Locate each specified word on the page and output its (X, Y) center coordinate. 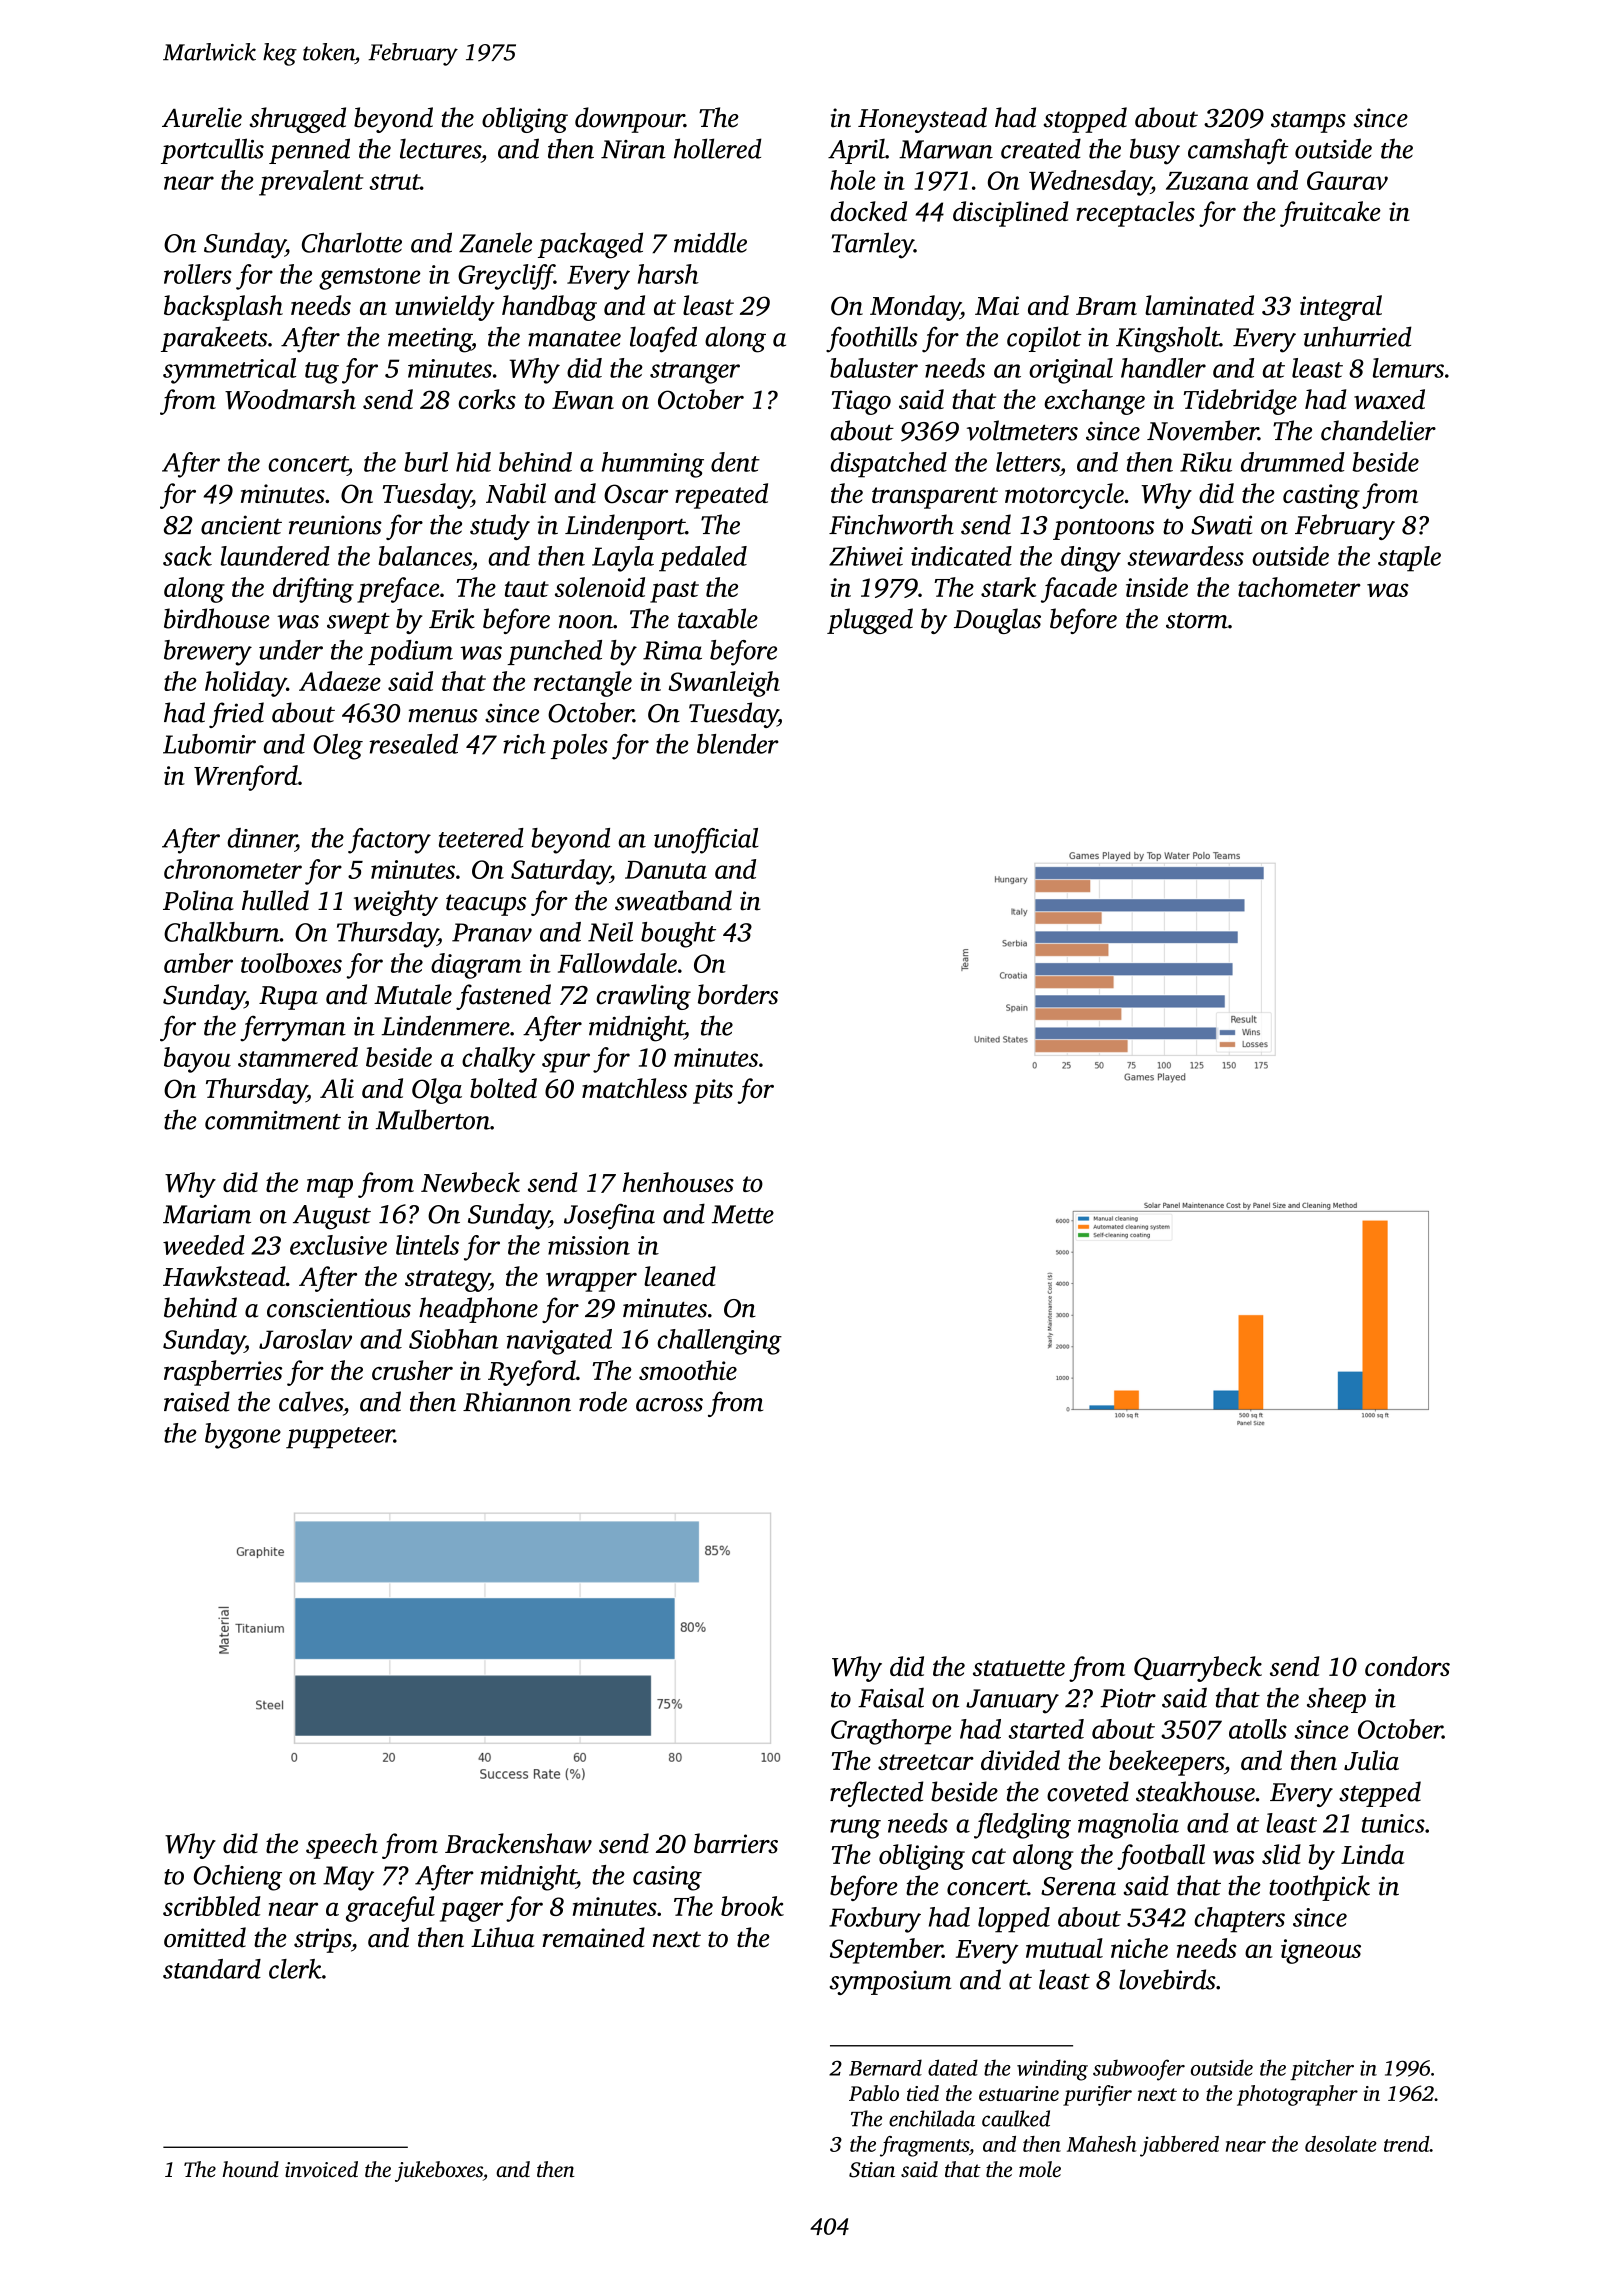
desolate (1341, 2144)
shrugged (297, 120)
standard (212, 1969)
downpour (629, 120)
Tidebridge (1240, 402)
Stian (872, 2170)
